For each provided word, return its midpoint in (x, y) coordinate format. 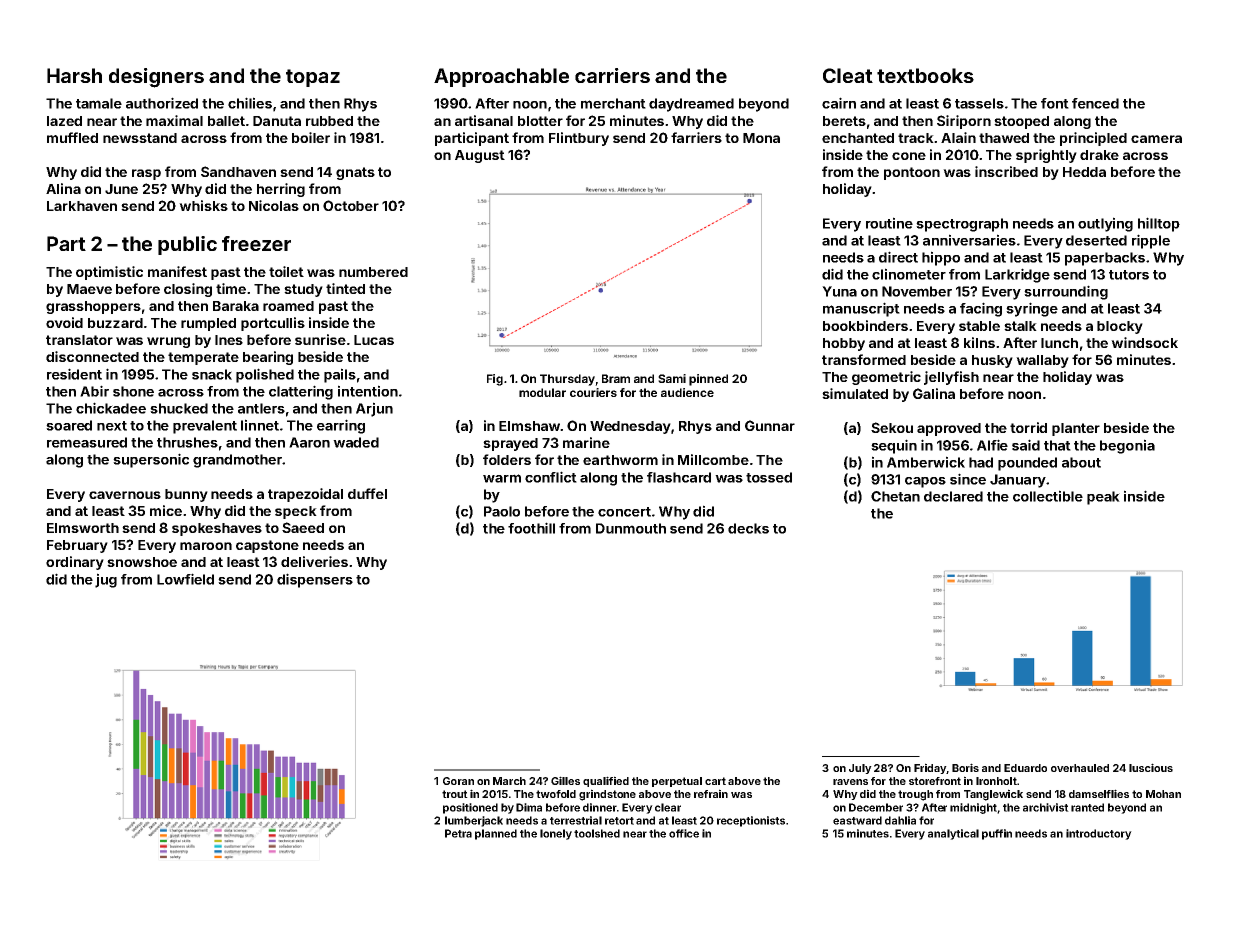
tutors (1129, 275)
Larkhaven (82, 206)
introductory (1099, 834)
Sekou (892, 427)
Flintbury (579, 139)
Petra (458, 833)
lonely (556, 834)
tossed (769, 477)
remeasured (87, 442)
